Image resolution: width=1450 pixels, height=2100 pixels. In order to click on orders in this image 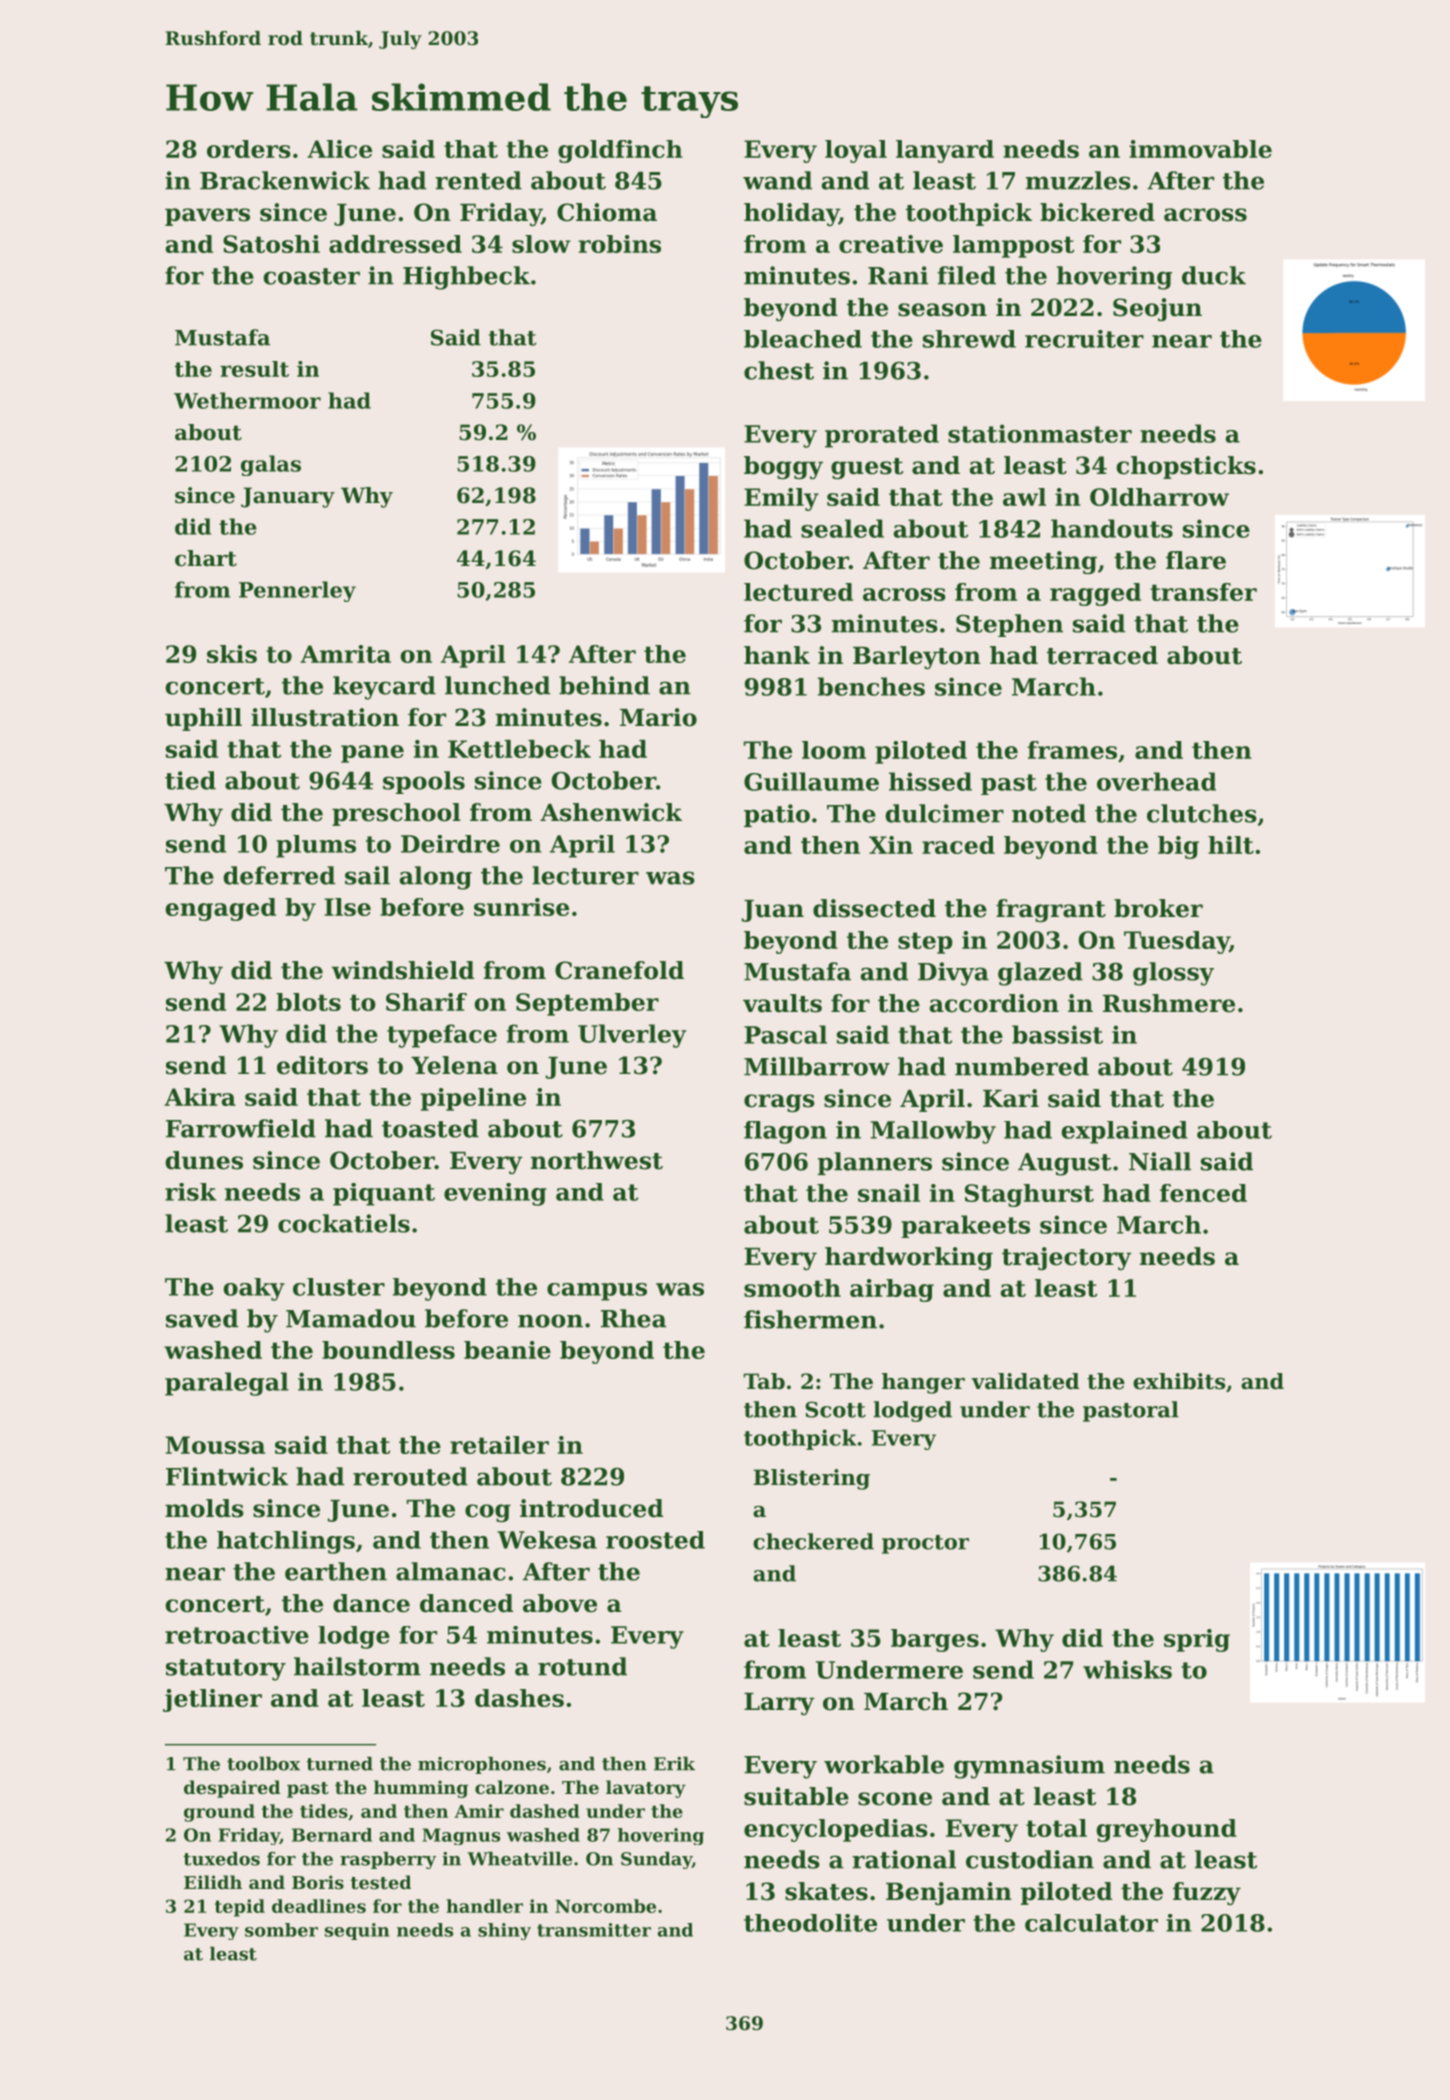, I will do `click(249, 149)`.
